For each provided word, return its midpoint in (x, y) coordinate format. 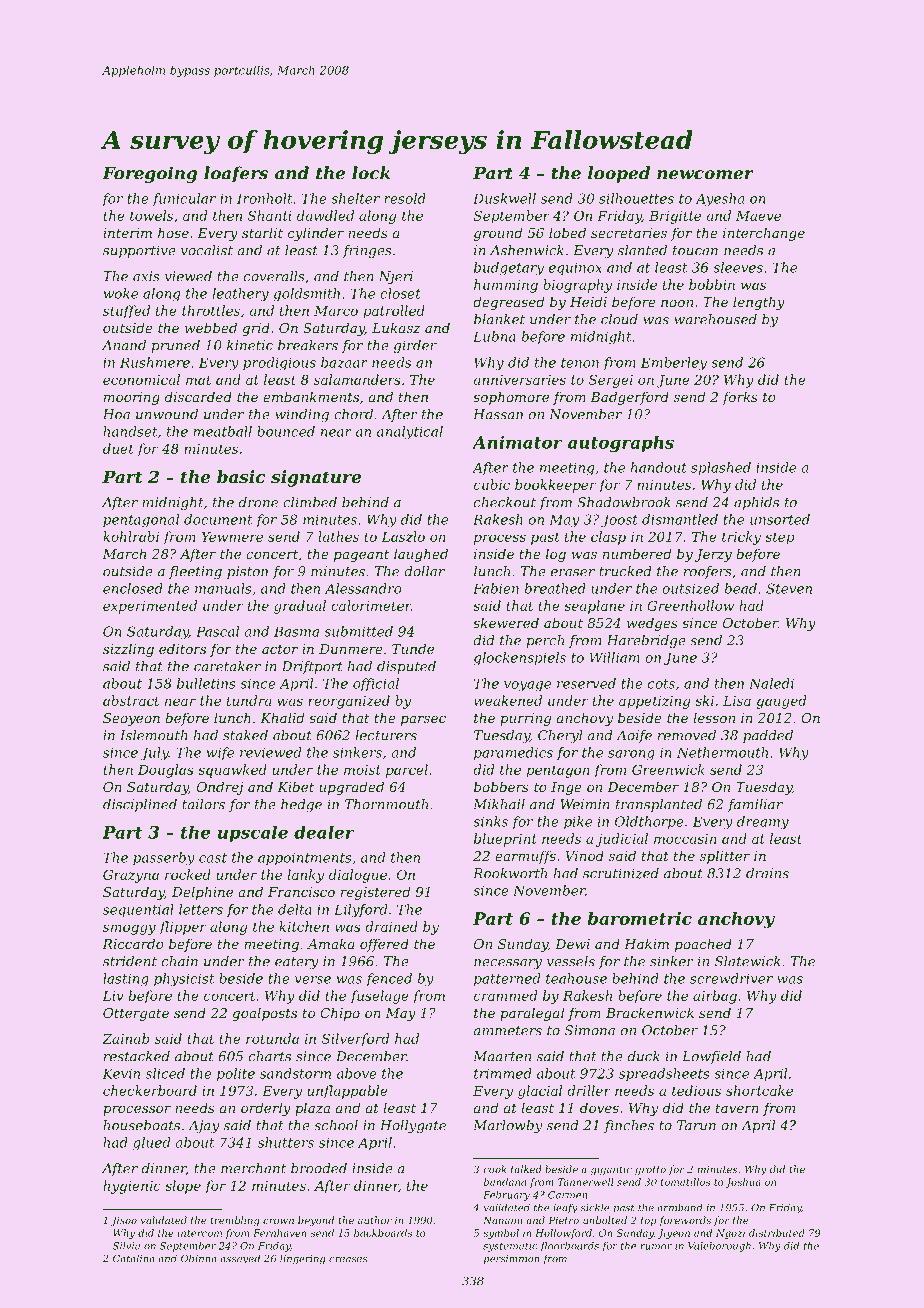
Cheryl (560, 736)
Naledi (771, 683)
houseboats (141, 1125)
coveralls (274, 276)
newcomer (705, 175)
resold (405, 198)
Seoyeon (131, 719)
